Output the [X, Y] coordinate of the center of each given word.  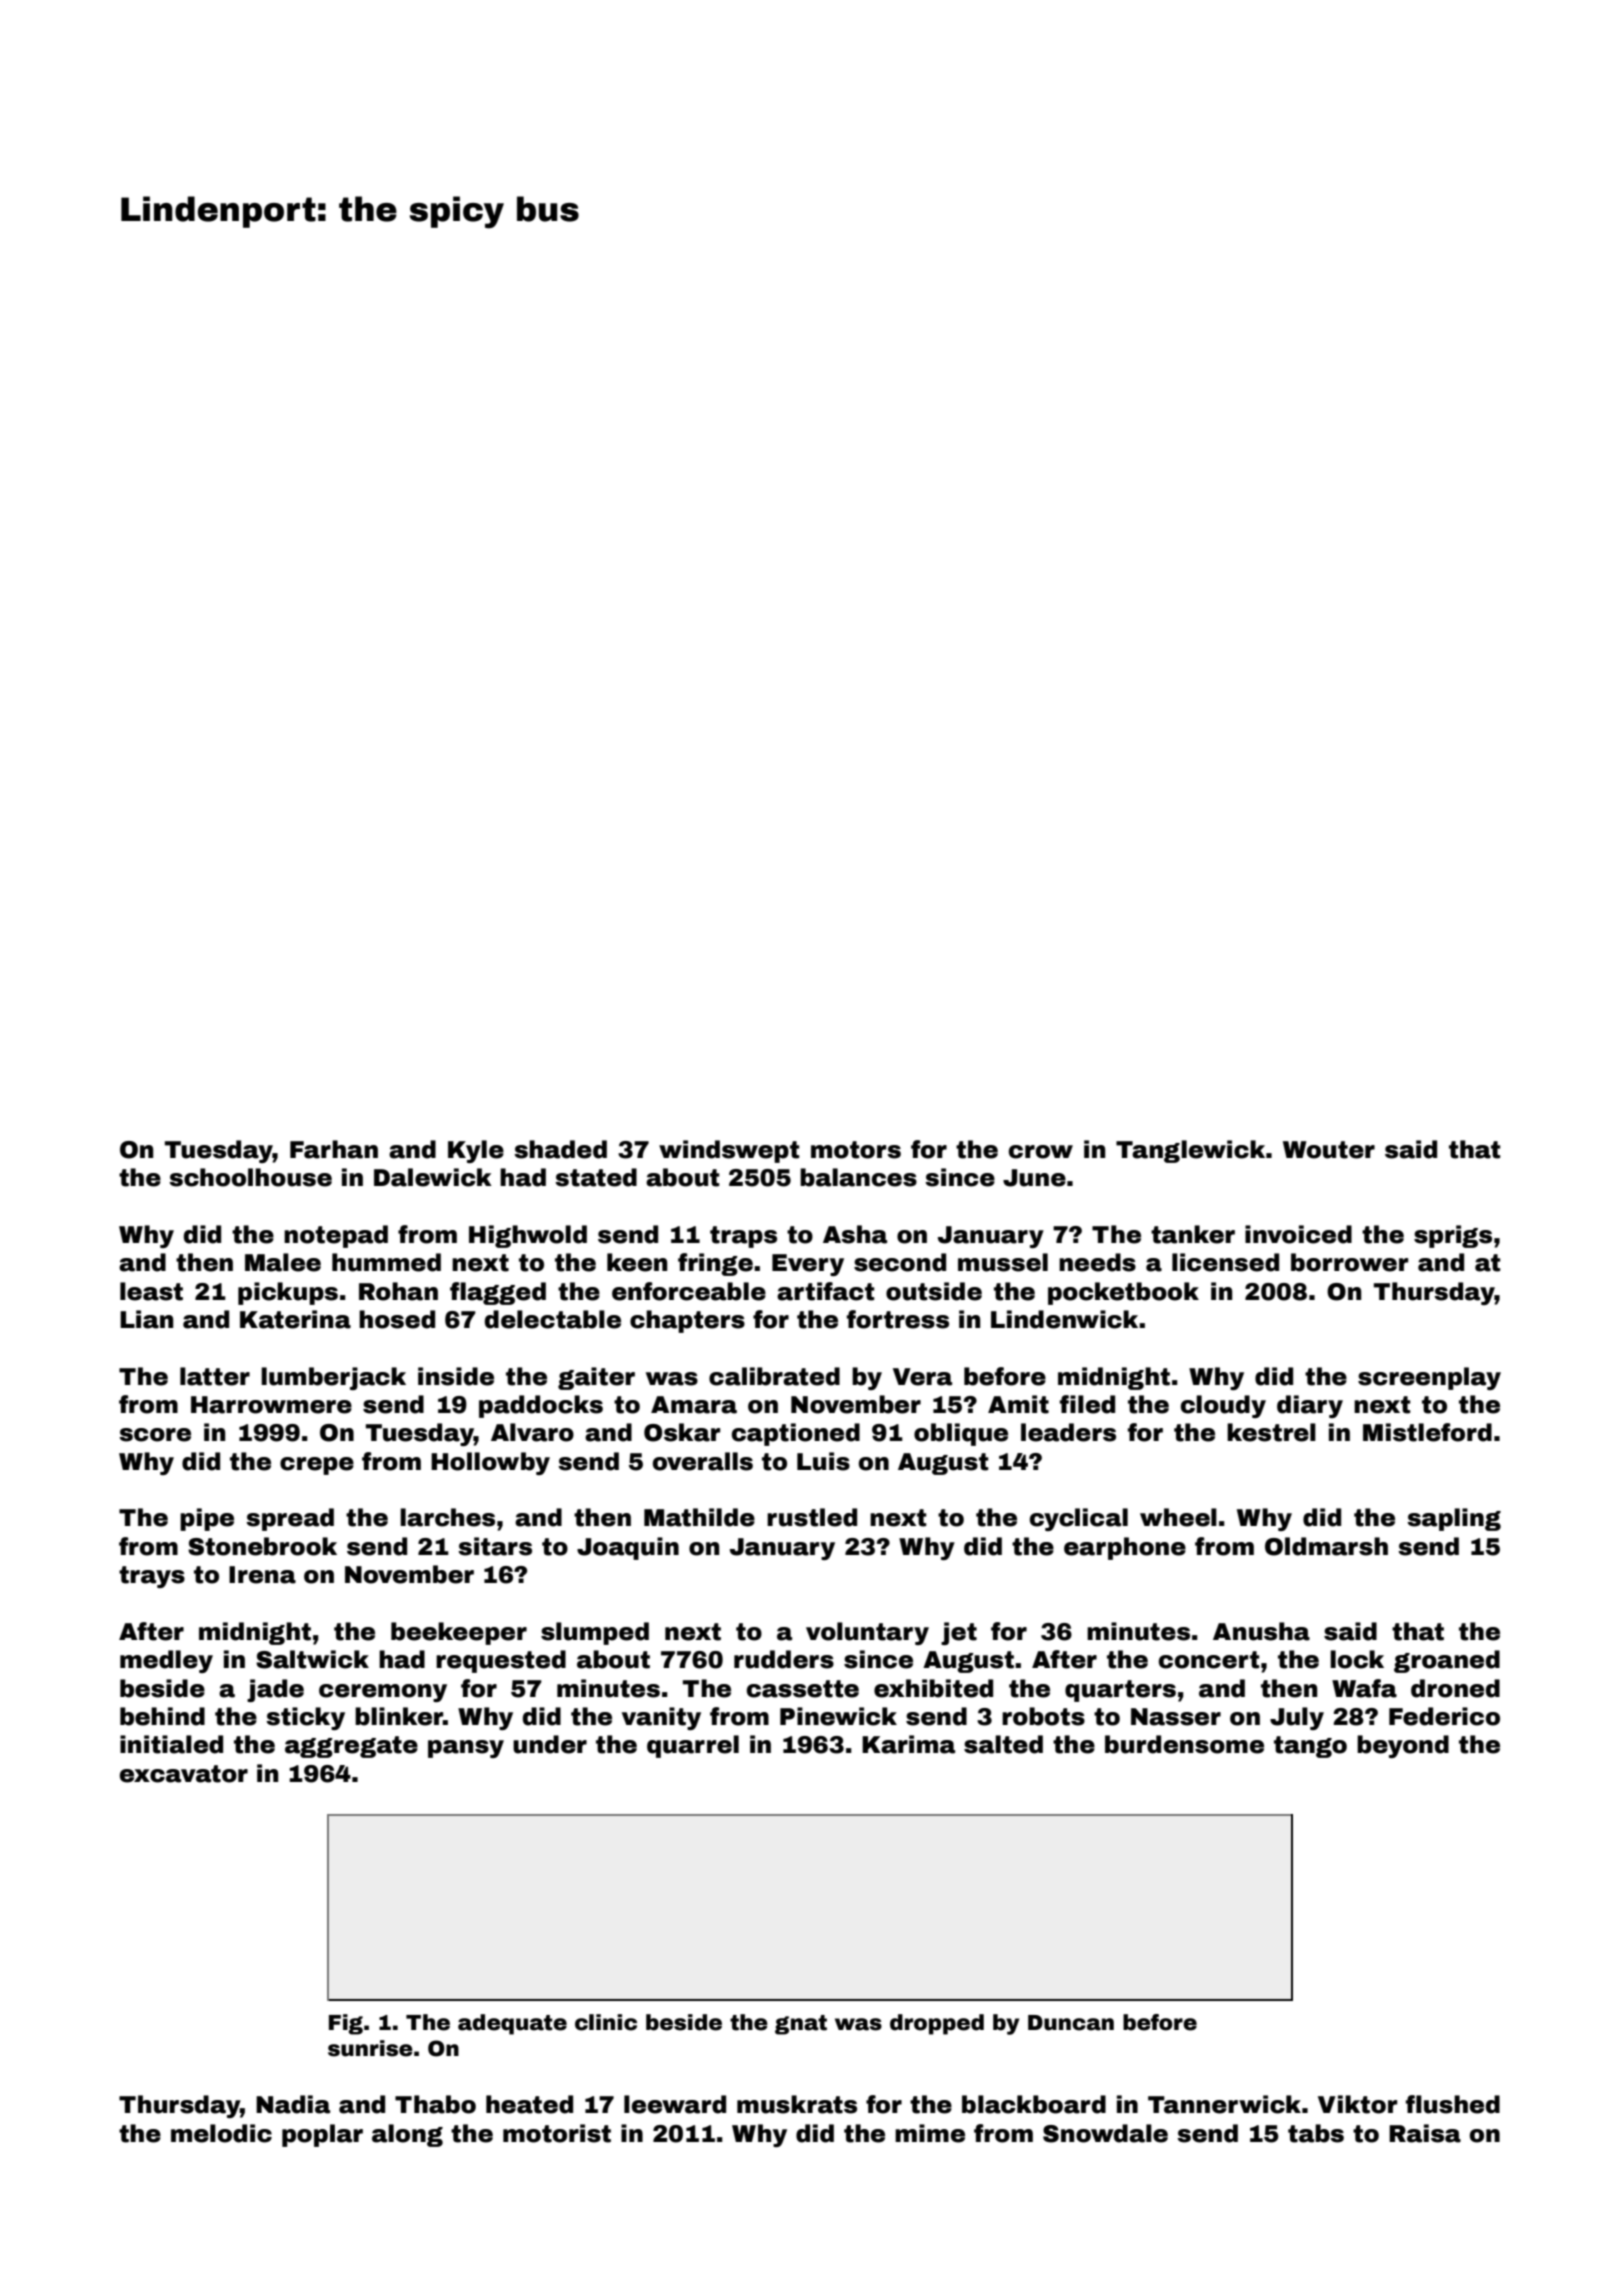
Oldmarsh [1326, 1546]
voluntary [867, 1633]
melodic [221, 2133]
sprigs [1453, 1236]
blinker [399, 1716]
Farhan [334, 1149]
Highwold [528, 1236]
